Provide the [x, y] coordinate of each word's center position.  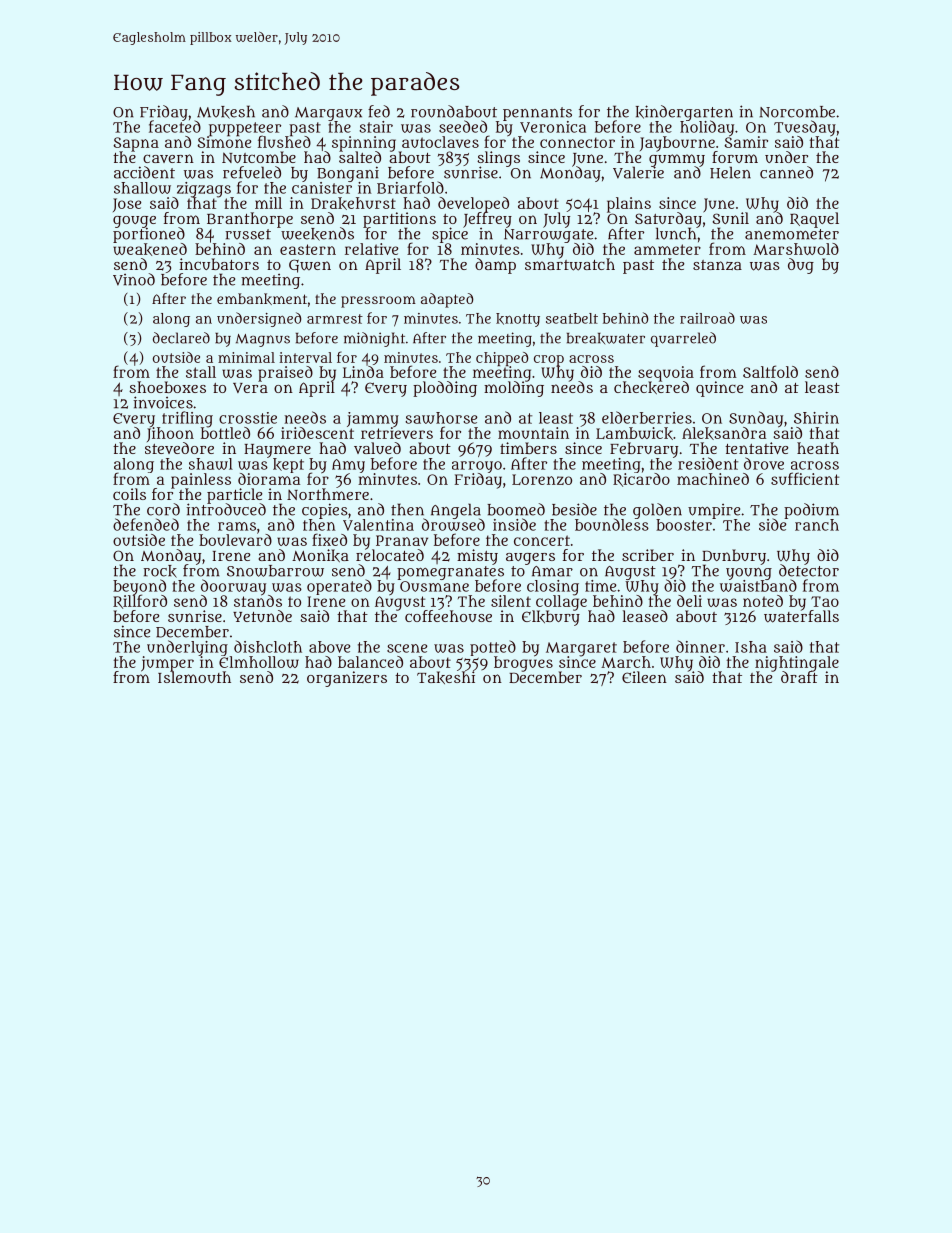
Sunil [731, 218]
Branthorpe [250, 220]
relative [372, 249]
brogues [523, 664]
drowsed [453, 525]
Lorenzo [542, 479]
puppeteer [245, 129]
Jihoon [170, 434]
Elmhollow [259, 662]
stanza [717, 265]
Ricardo [641, 480]
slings [498, 159]
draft [799, 677]
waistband [758, 586]
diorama [269, 479]
